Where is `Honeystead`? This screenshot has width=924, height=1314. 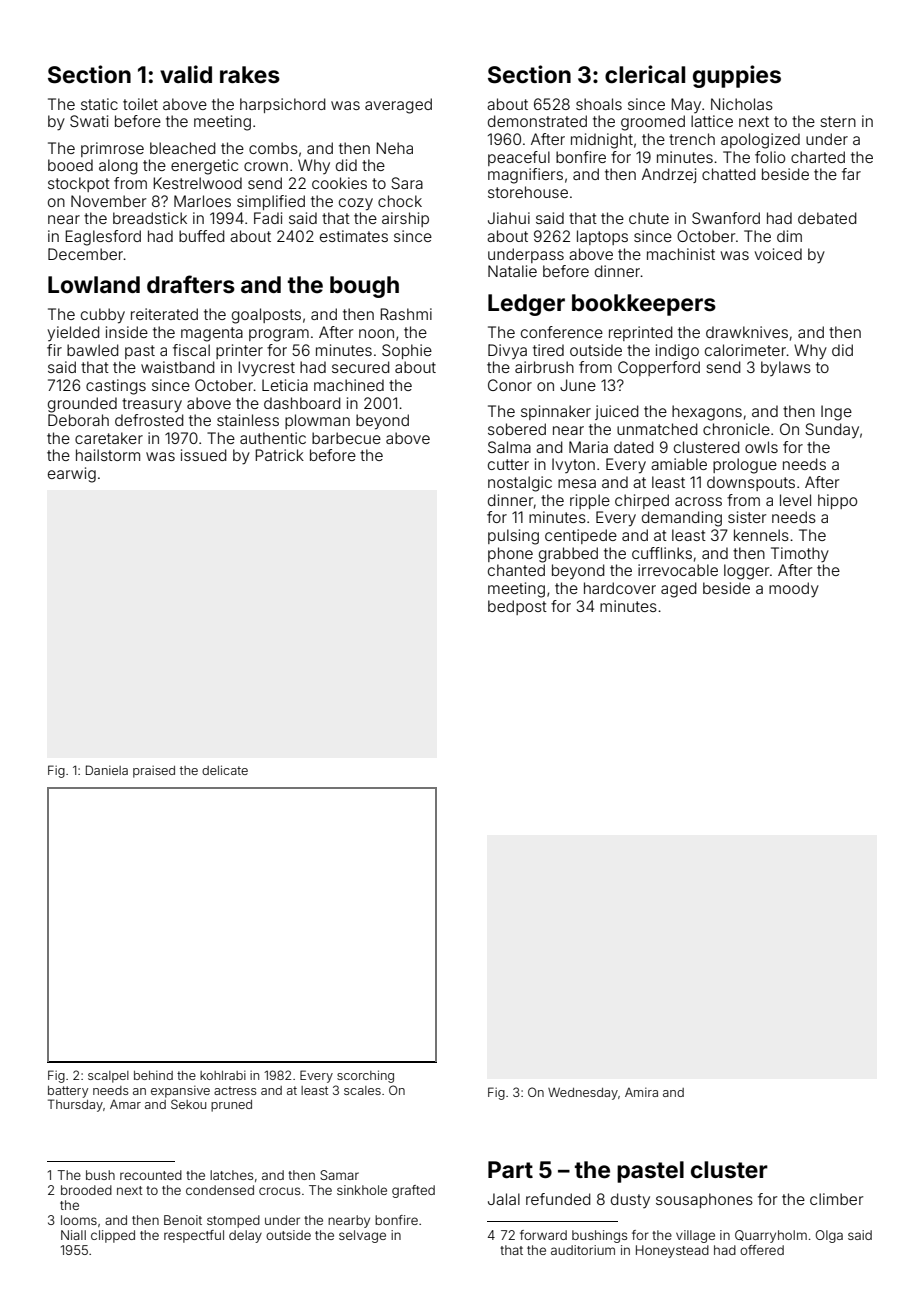
Honeystead is located at coordinates (672, 1251).
